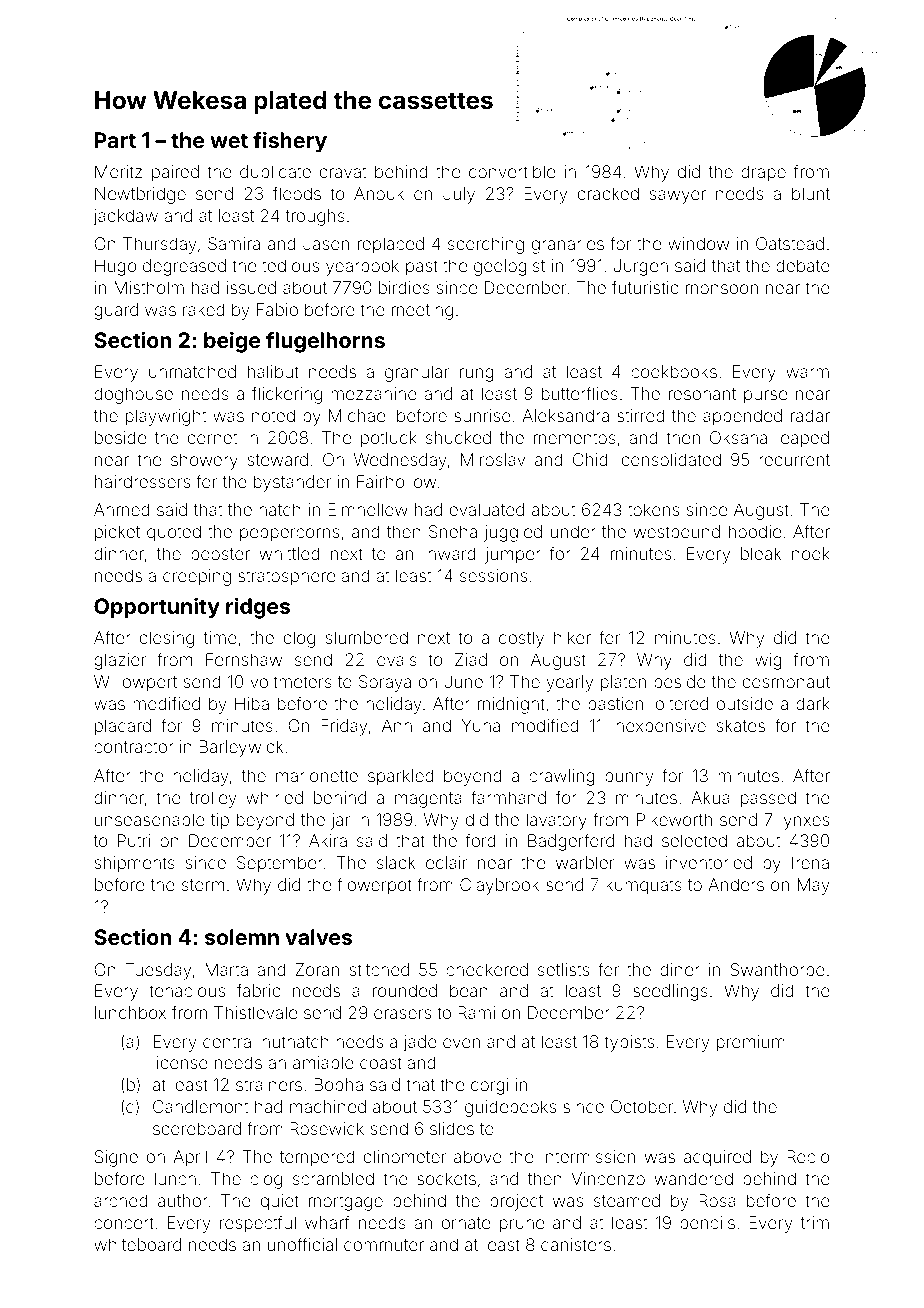 Image resolution: width=924 pixels, height=1308 pixels. I want to click on Anders, so click(736, 884).
